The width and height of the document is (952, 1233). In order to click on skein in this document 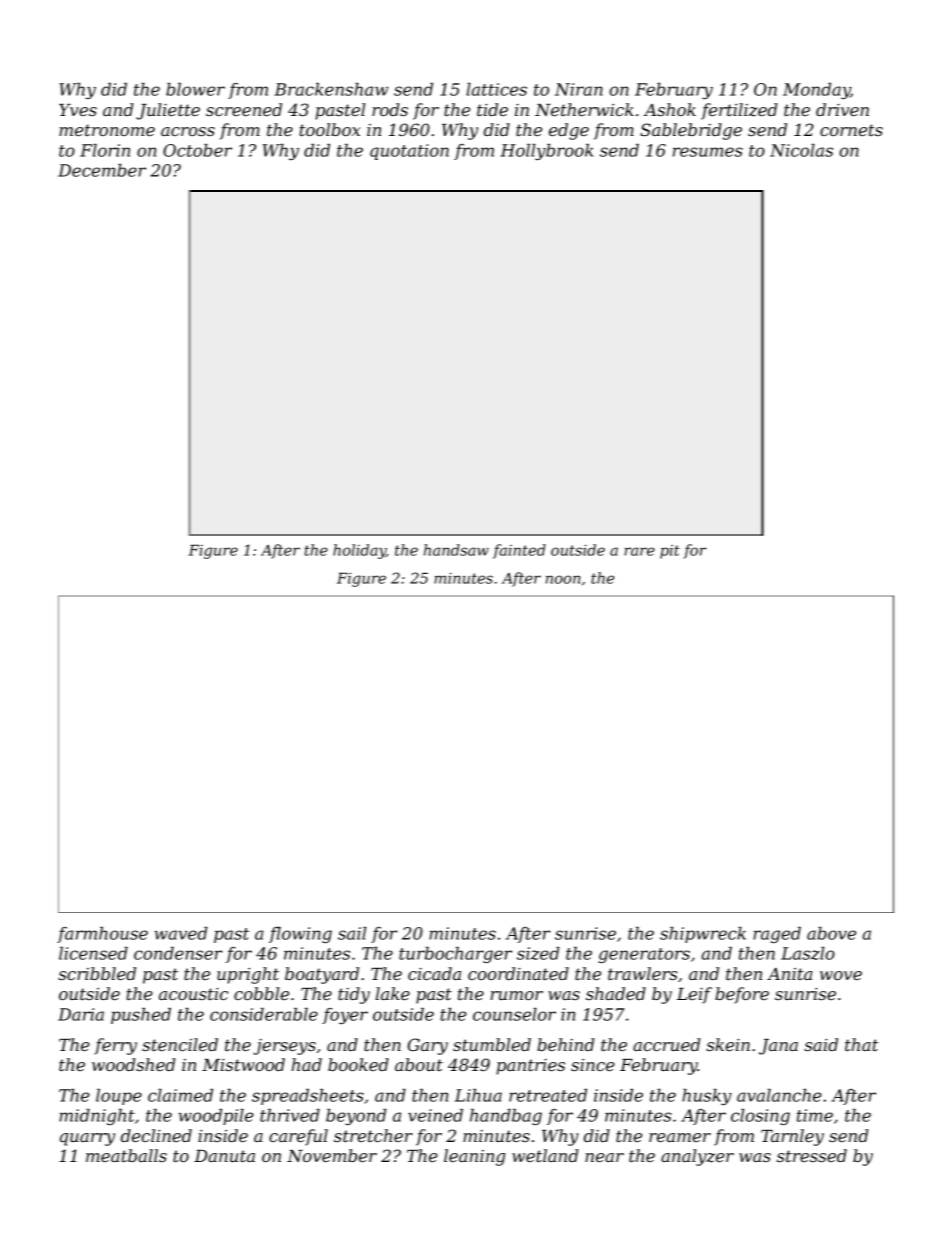, I will do `click(728, 1044)`.
